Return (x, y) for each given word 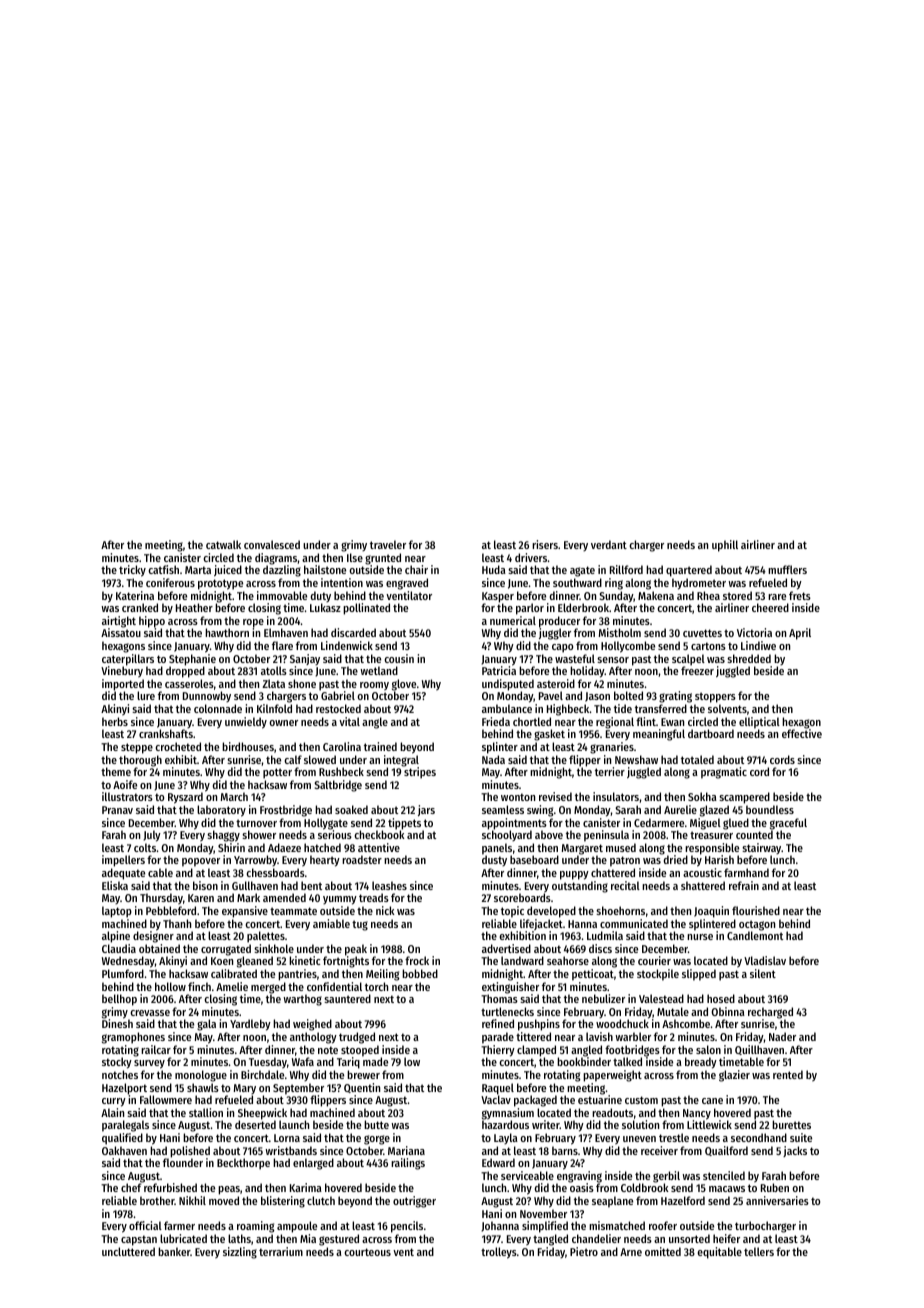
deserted (255, 1125)
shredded (749, 658)
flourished (756, 910)
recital (625, 885)
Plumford (123, 973)
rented (788, 1074)
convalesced (272, 544)
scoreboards (522, 897)
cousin (399, 658)
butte (376, 1124)
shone (302, 683)
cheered (770, 607)
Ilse (355, 557)
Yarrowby (255, 860)
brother (157, 1200)
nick (385, 910)
